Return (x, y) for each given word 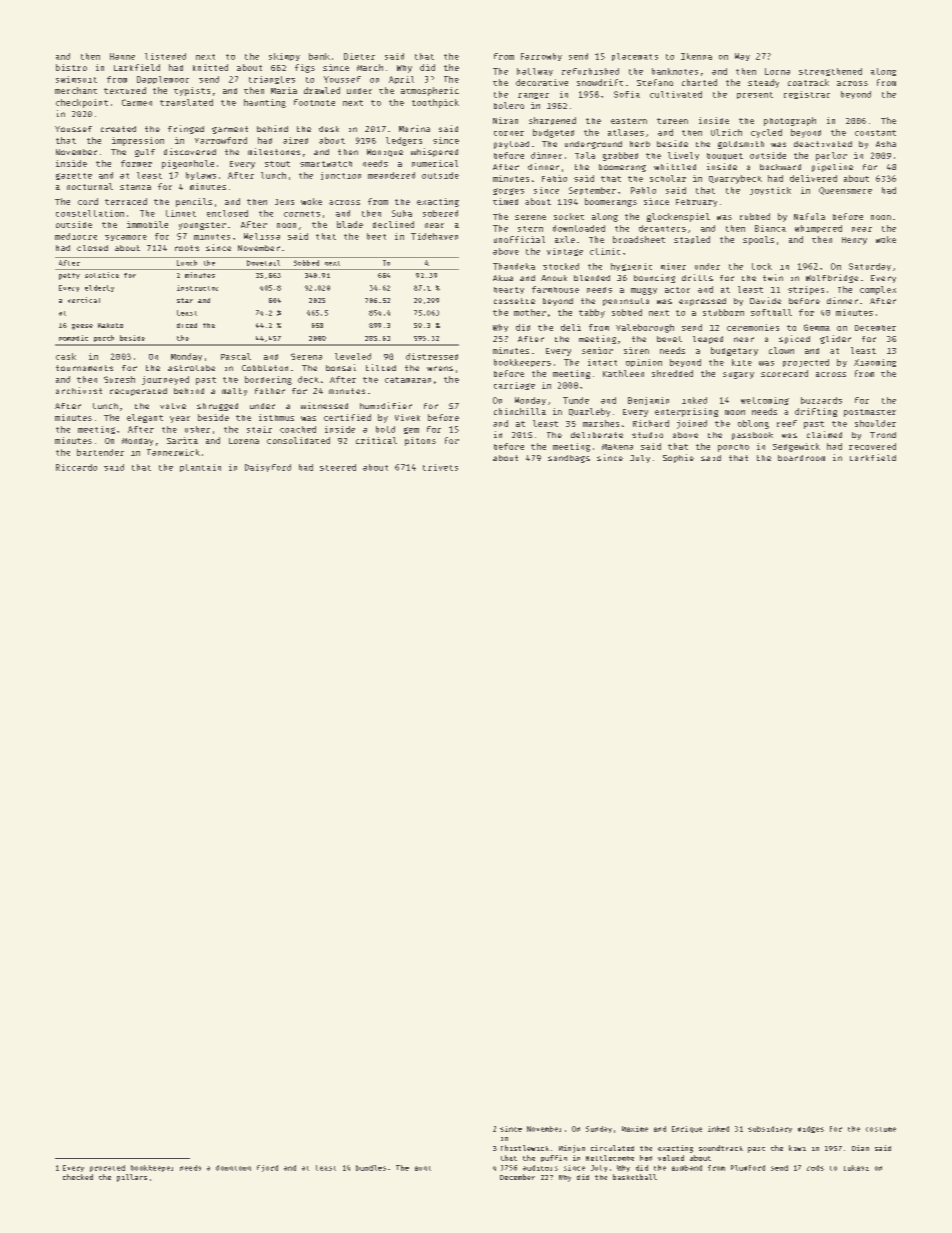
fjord (267, 1168)
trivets (440, 467)
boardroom (801, 458)
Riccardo (76, 467)
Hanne (122, 56)
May (742, 57)
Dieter (359, 56)
